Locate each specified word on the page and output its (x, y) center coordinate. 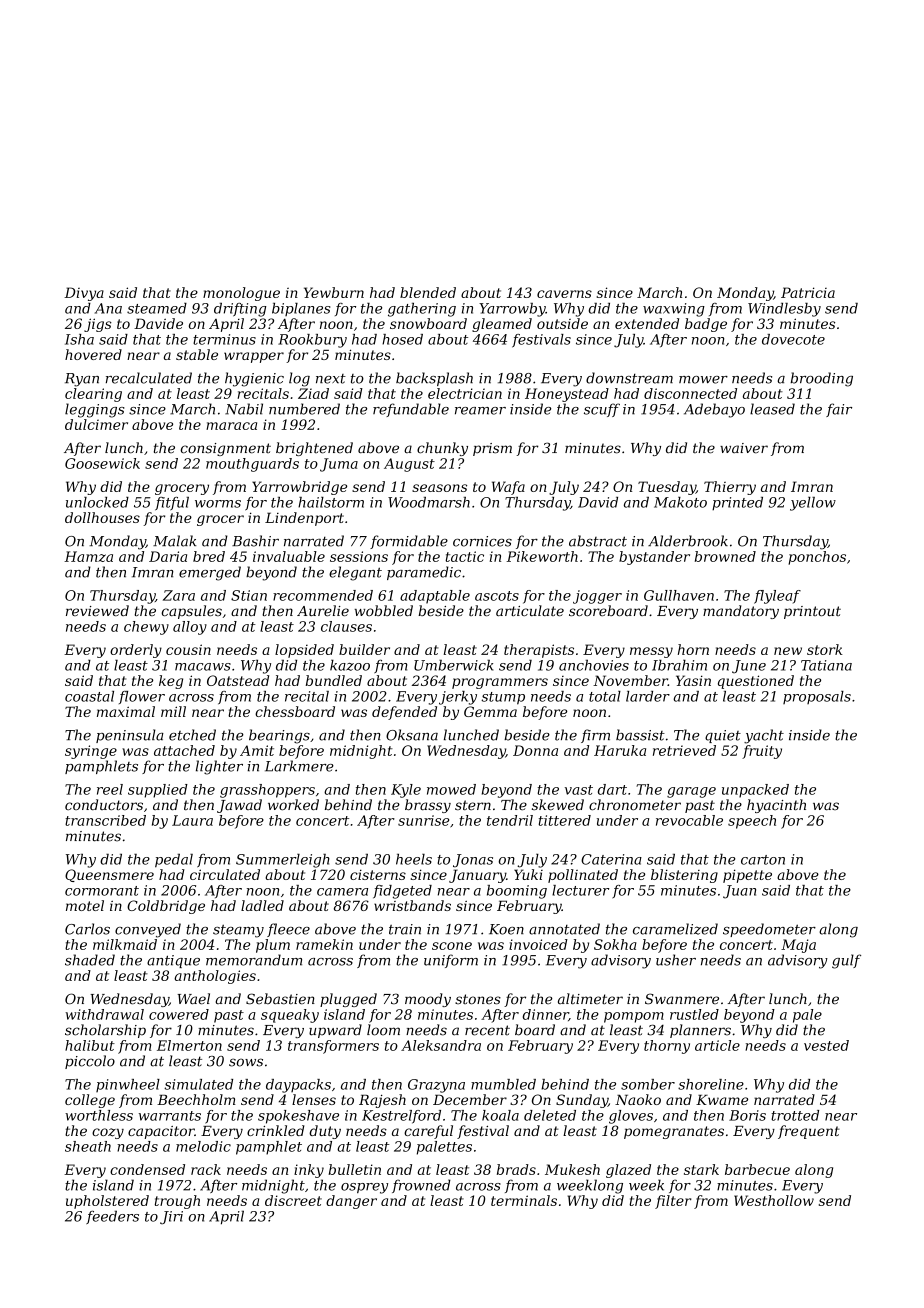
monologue (241, 294)
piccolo (90, 1062)
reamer (480, 411)
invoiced (538, 944)
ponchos (817, 558)
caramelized (675, 929)
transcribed (105, 820)
